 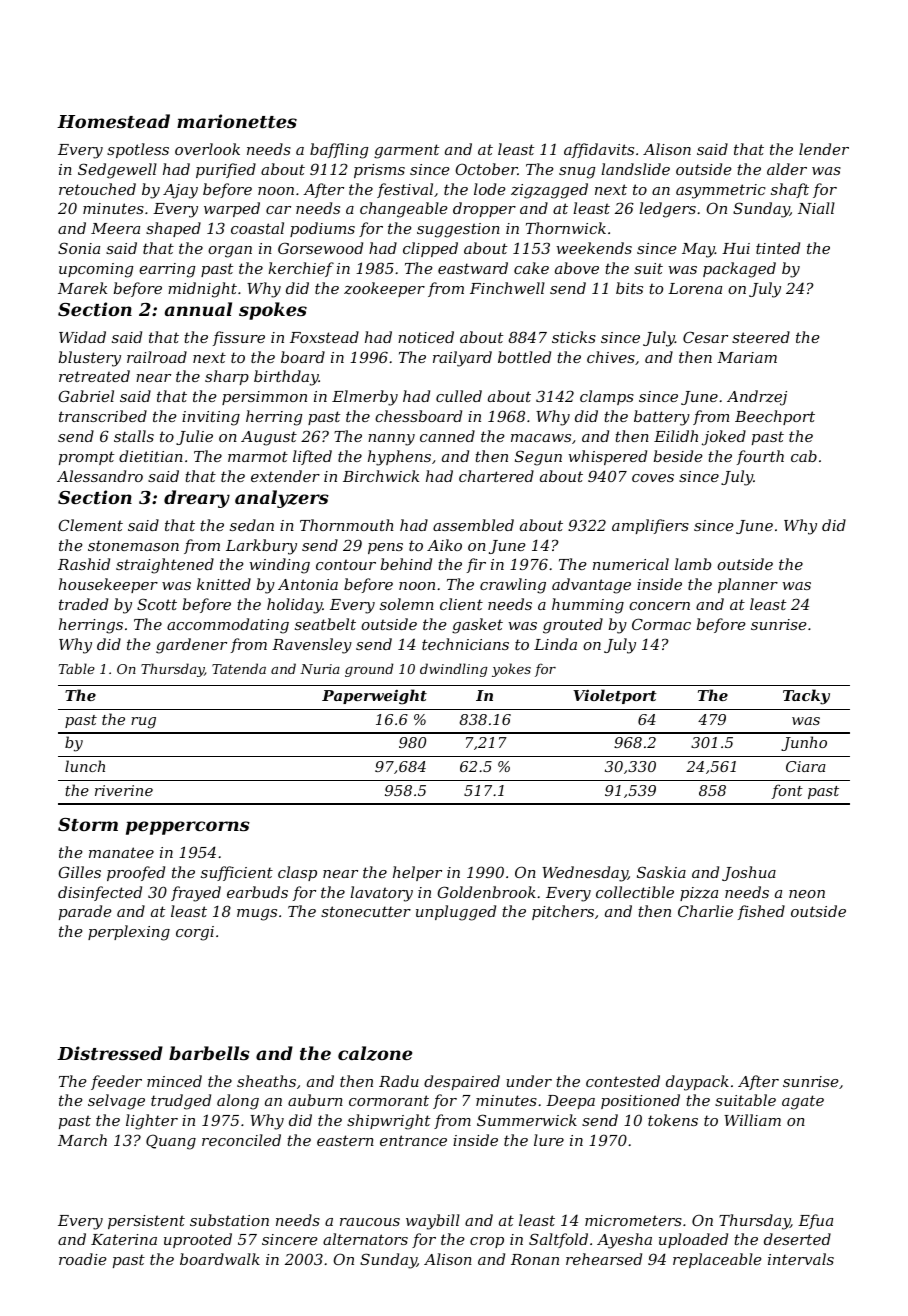 What do you see at coordinates (417, 873) in the page?
I see `helper` at bounding box center [417, 873].
